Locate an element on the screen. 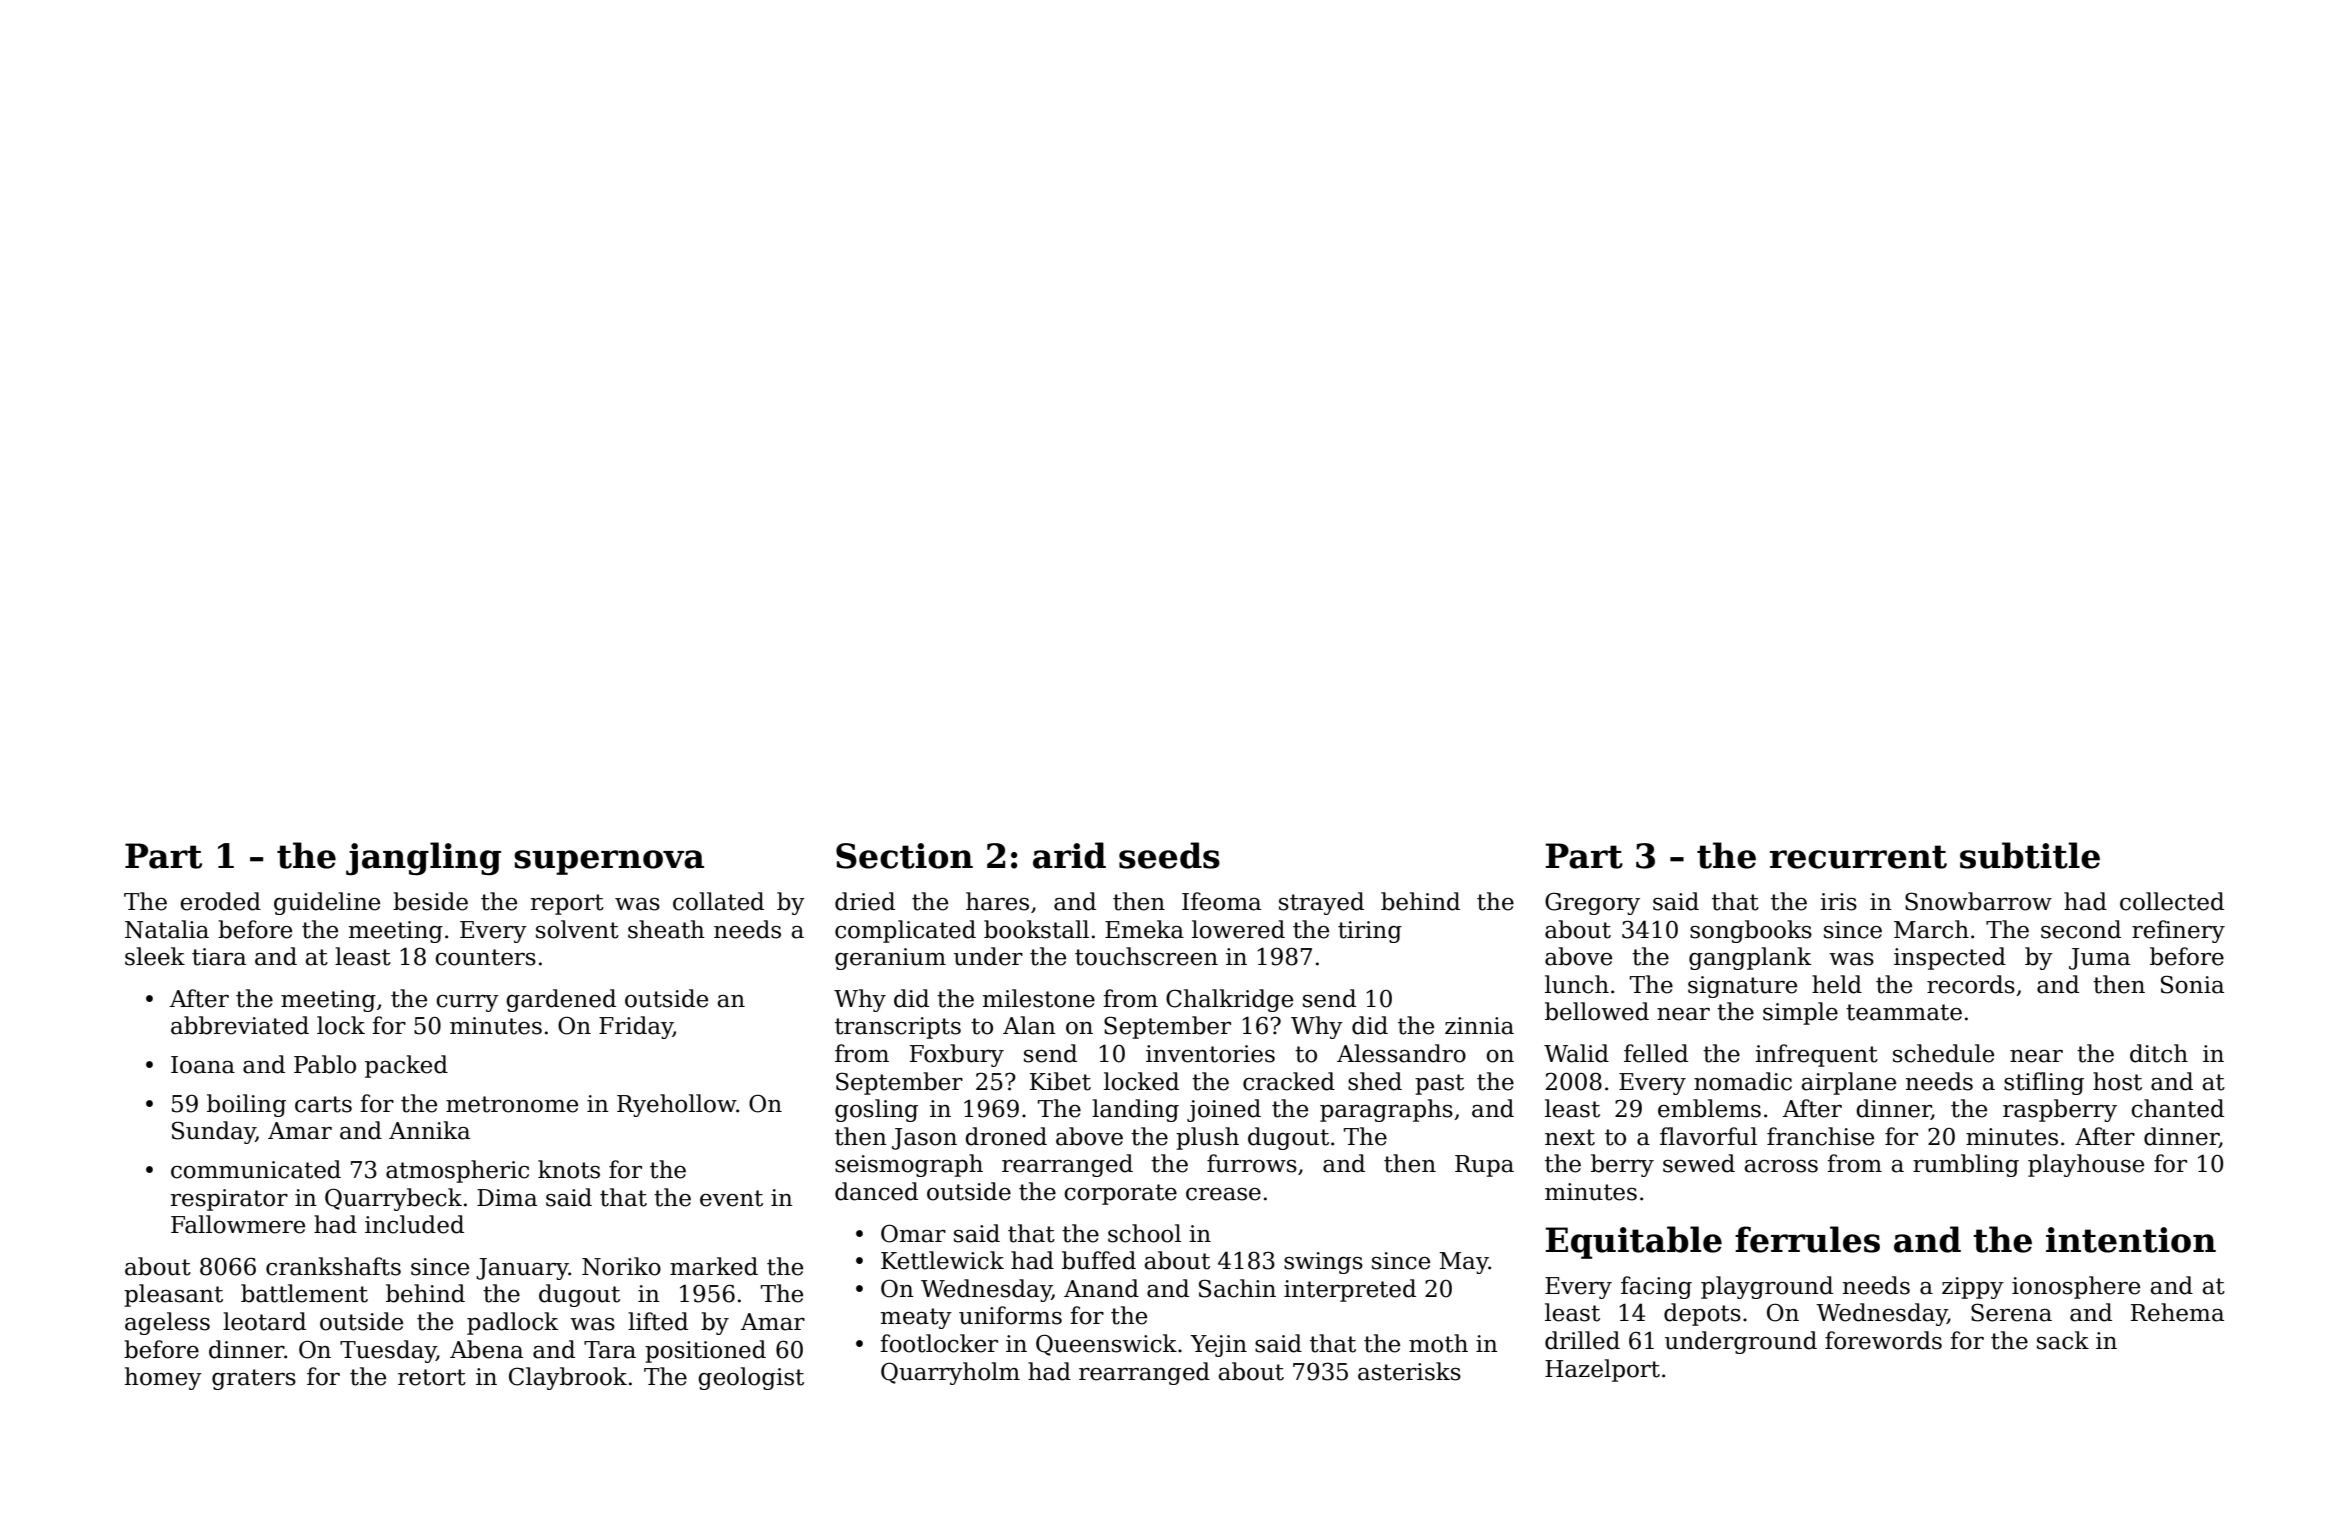 Image resolution: width=2349 pixels, height=1520 pixels. ageless is located at coordinates (167, 1323).
